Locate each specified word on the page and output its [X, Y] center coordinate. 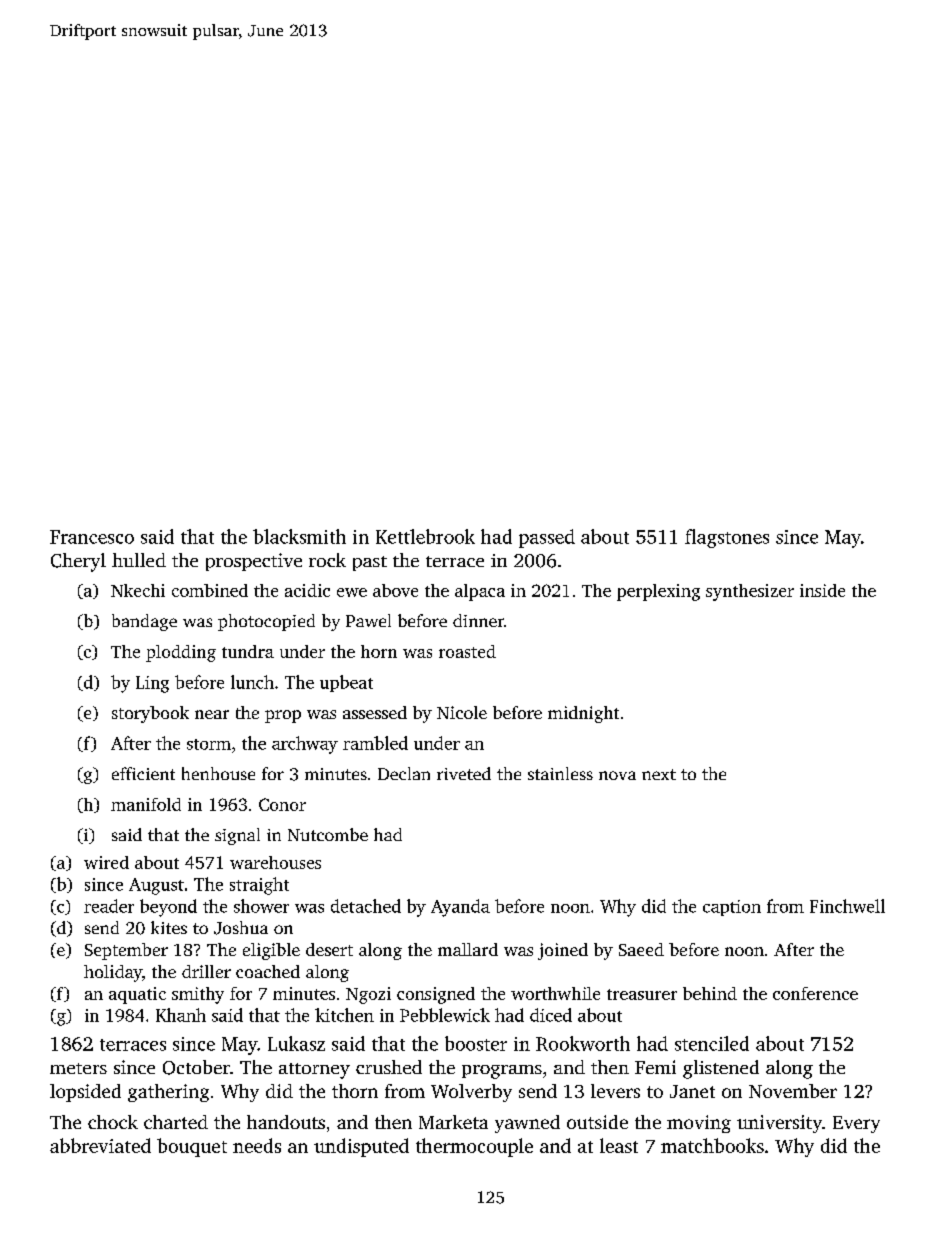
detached [366, 906]
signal [237, 836]
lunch [252, 682]
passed [547, 538]
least [619, 1145]
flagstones [727, 538]
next [659, 774]
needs [257, 1145]
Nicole [462, 712]
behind [710, 993]
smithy [198, 995]
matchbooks [712, 1145]
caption [732, 908]
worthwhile [555, 993]
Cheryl [78, 562]
